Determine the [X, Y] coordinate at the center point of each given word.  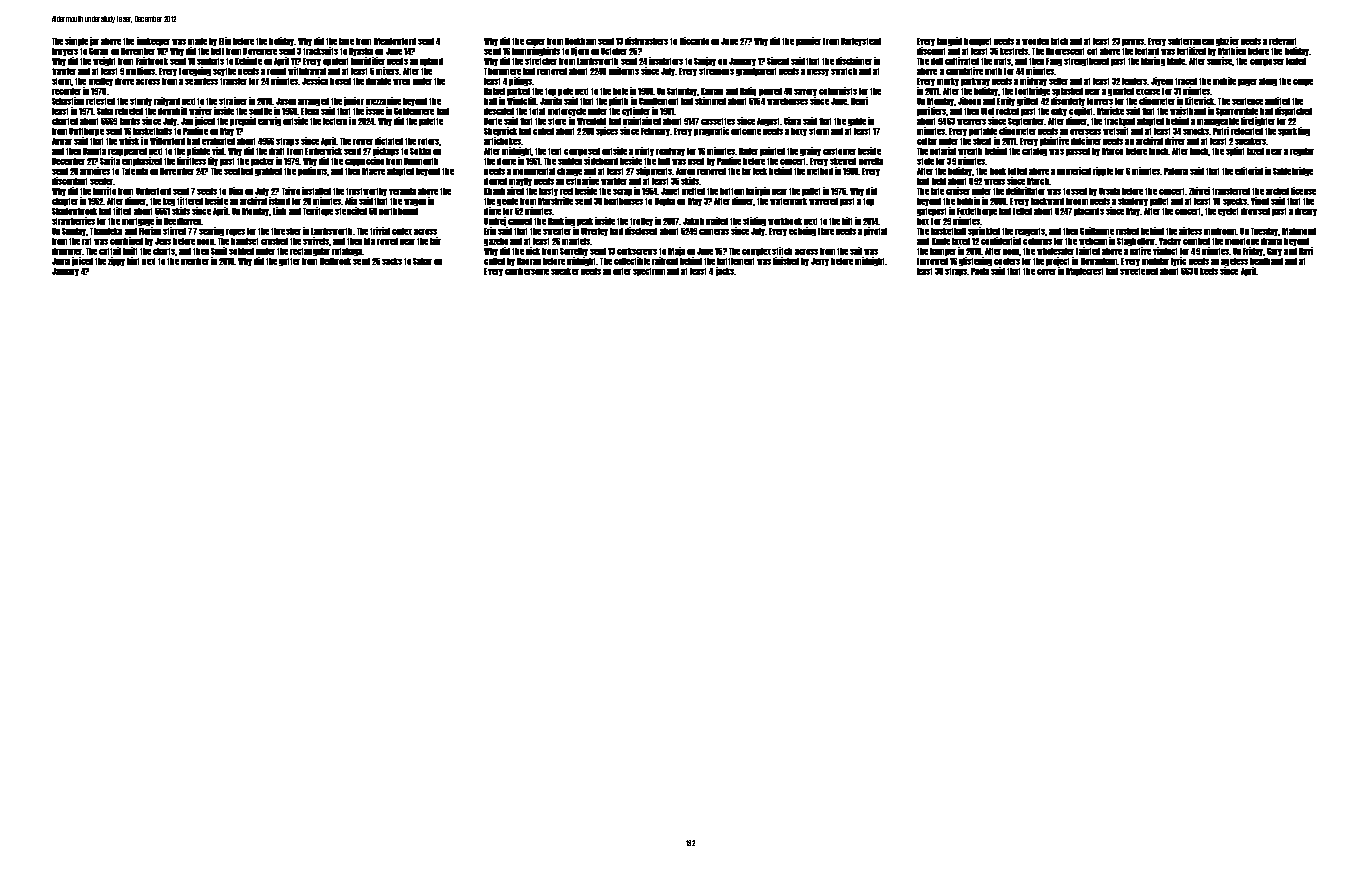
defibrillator [1025, 191]
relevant [1282, 41]
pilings [520, 81]
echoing [802, 231]
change [569, 172]
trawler [64, 71]
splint [1235, 151]
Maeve [373, 171]
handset [244, 241]
